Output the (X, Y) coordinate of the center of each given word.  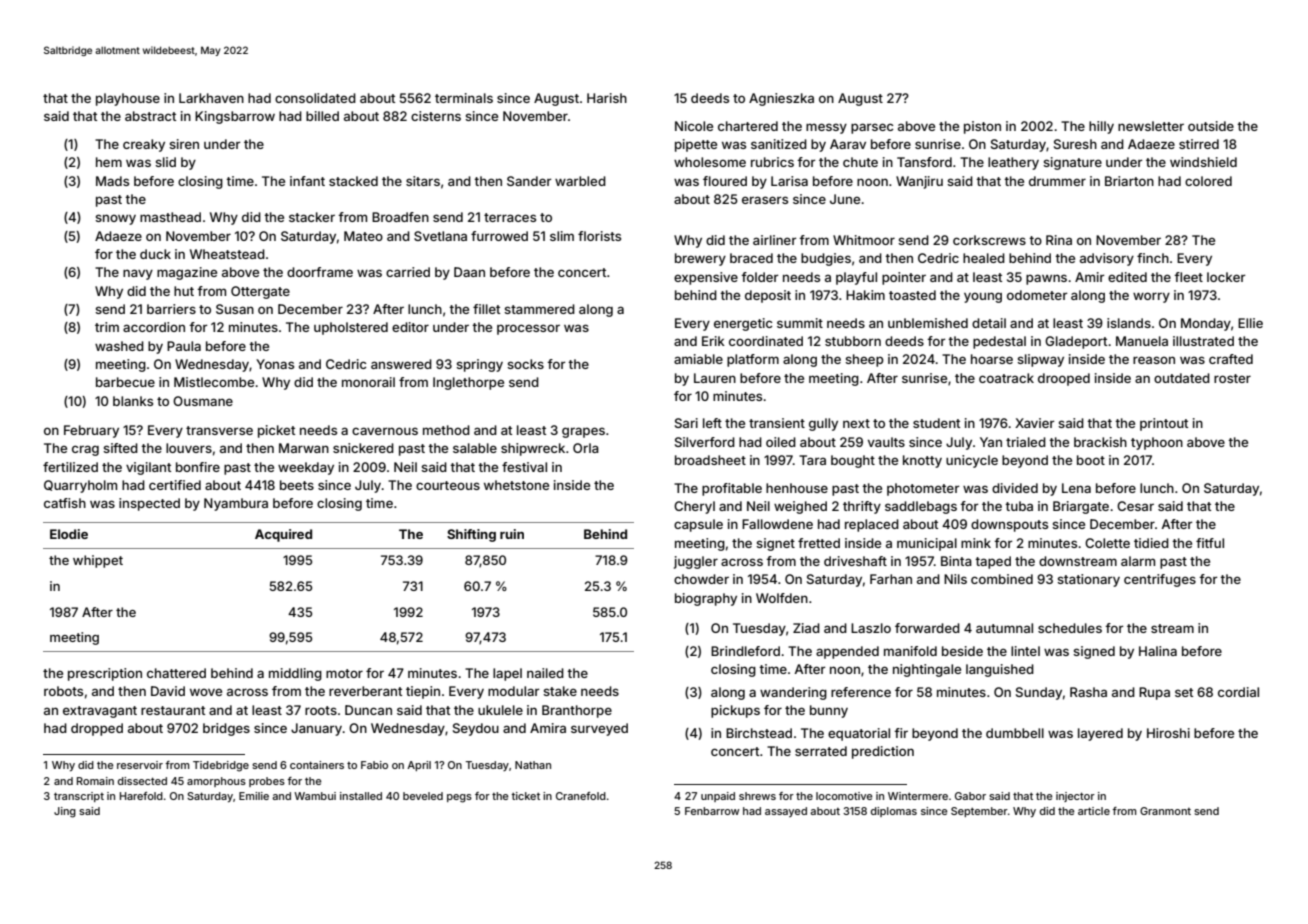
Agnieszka (781, 99)
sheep (864, 360)
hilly (1101, 127)
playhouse (128, 99)
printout (1164, 424)
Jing (65, 812)
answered (401, 364)
